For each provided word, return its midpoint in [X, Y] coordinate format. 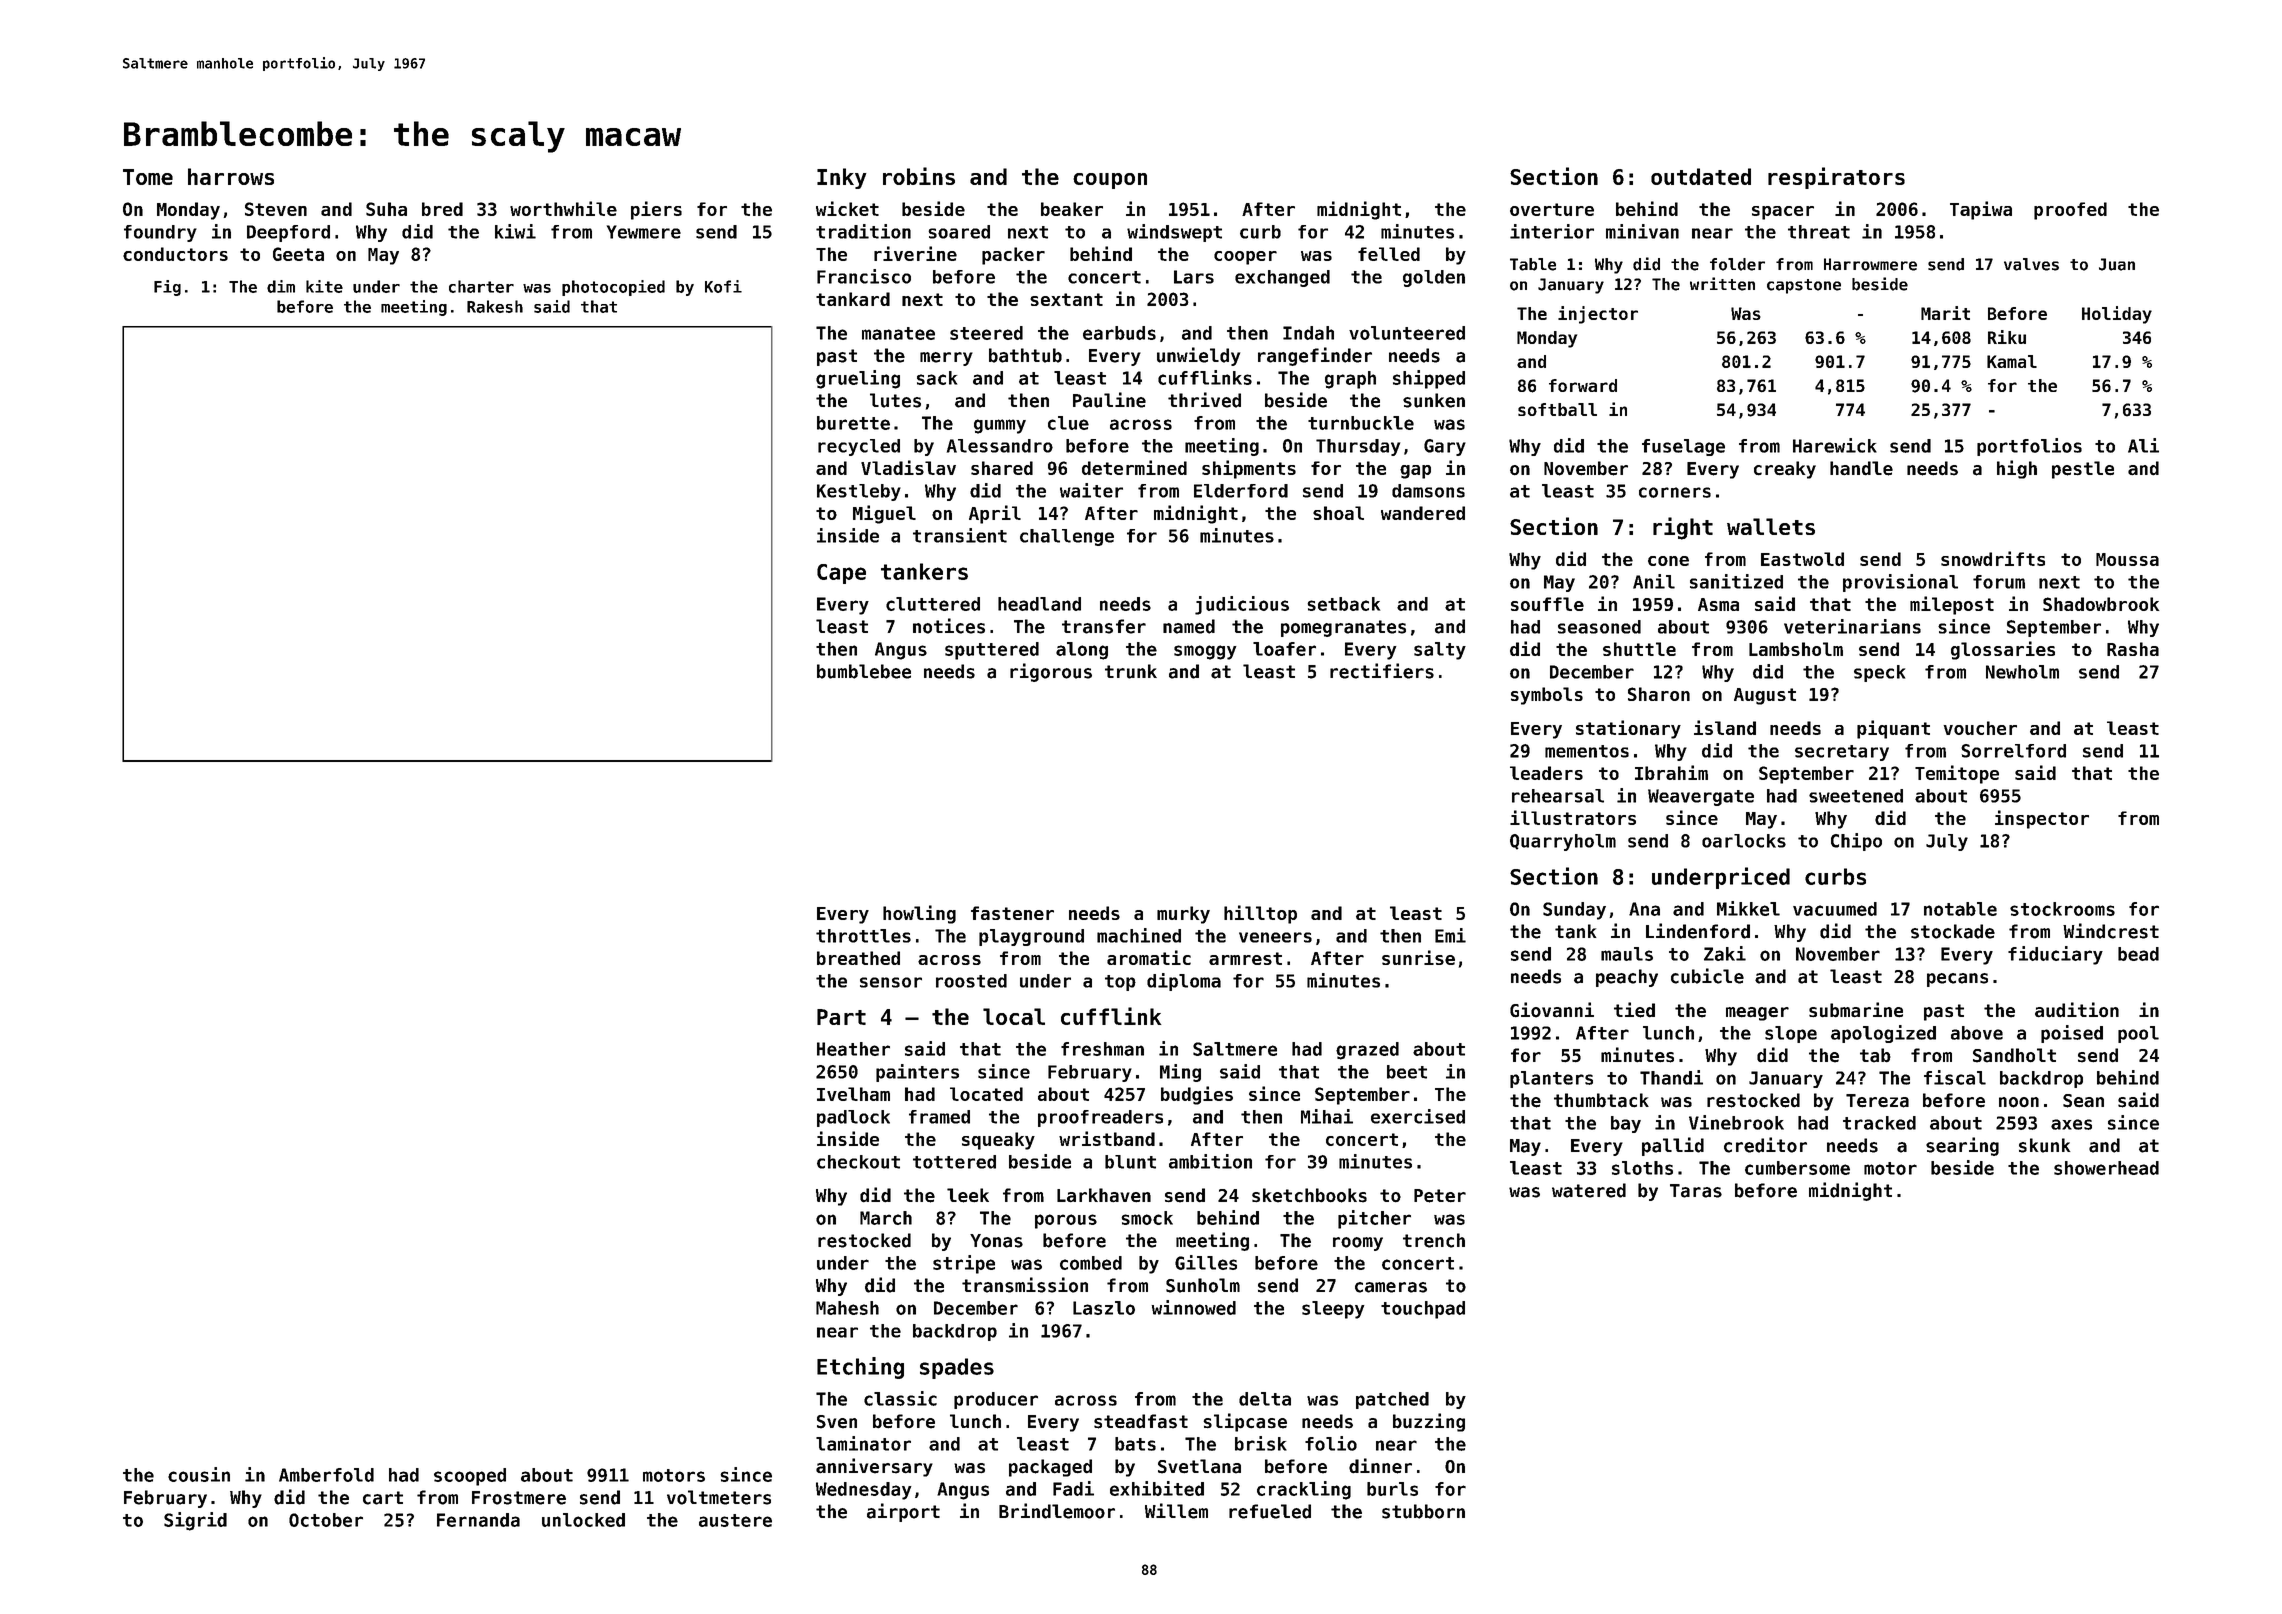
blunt [1130, 1162]
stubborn [1423, 1511]
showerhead [2106, 1168]
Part [841, 1017]
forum [1999, 582]
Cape [841, 574]
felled [1389, 254]
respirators [1836, 178]
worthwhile [563, 208]
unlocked [583, 1520]
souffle [1547, 604]
